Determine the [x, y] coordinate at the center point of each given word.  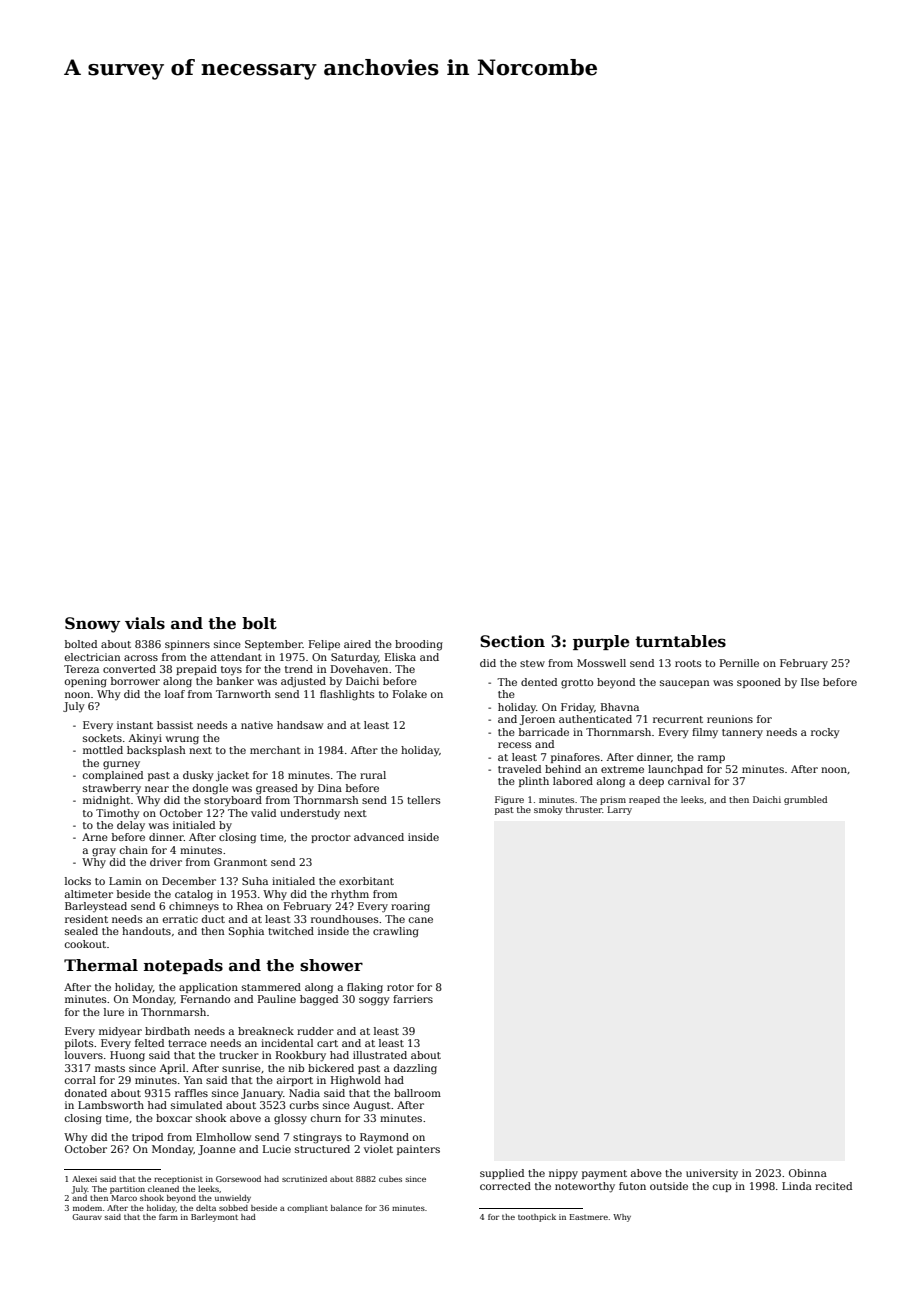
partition [127, 1190]
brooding [419, 645]
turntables [680, 641]
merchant [275, 750]
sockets [102, 738]
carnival [689, 781]
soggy [374, 1001]
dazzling [415, 1069]
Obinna [808, 1173]
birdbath [167, 1031]
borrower [135, 681]
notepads [183, 966]
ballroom [417, 1093]
